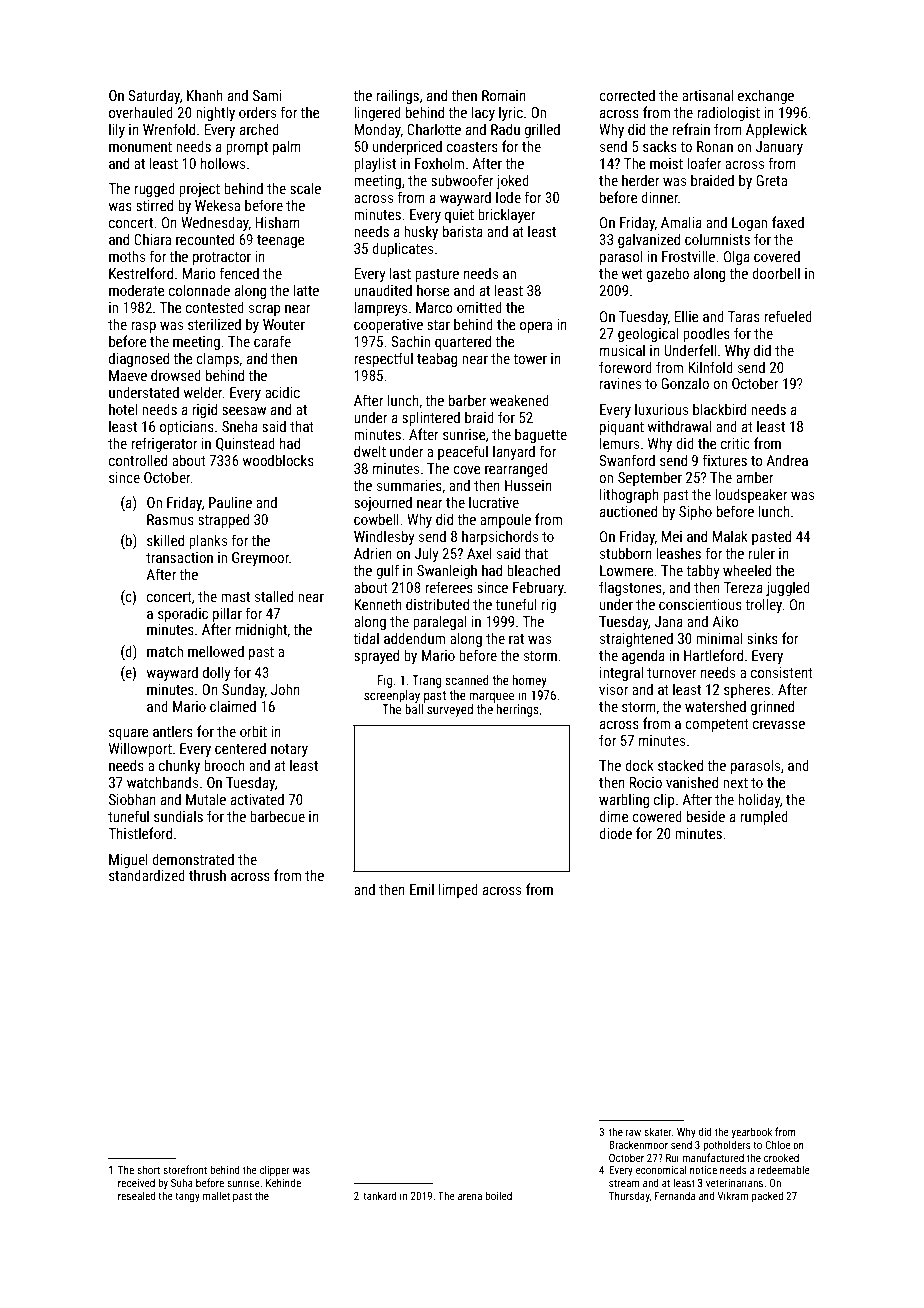  What do you see at coordinates (788, 588) in the image?
I see `juggled` at bounding box center [788, 588].
